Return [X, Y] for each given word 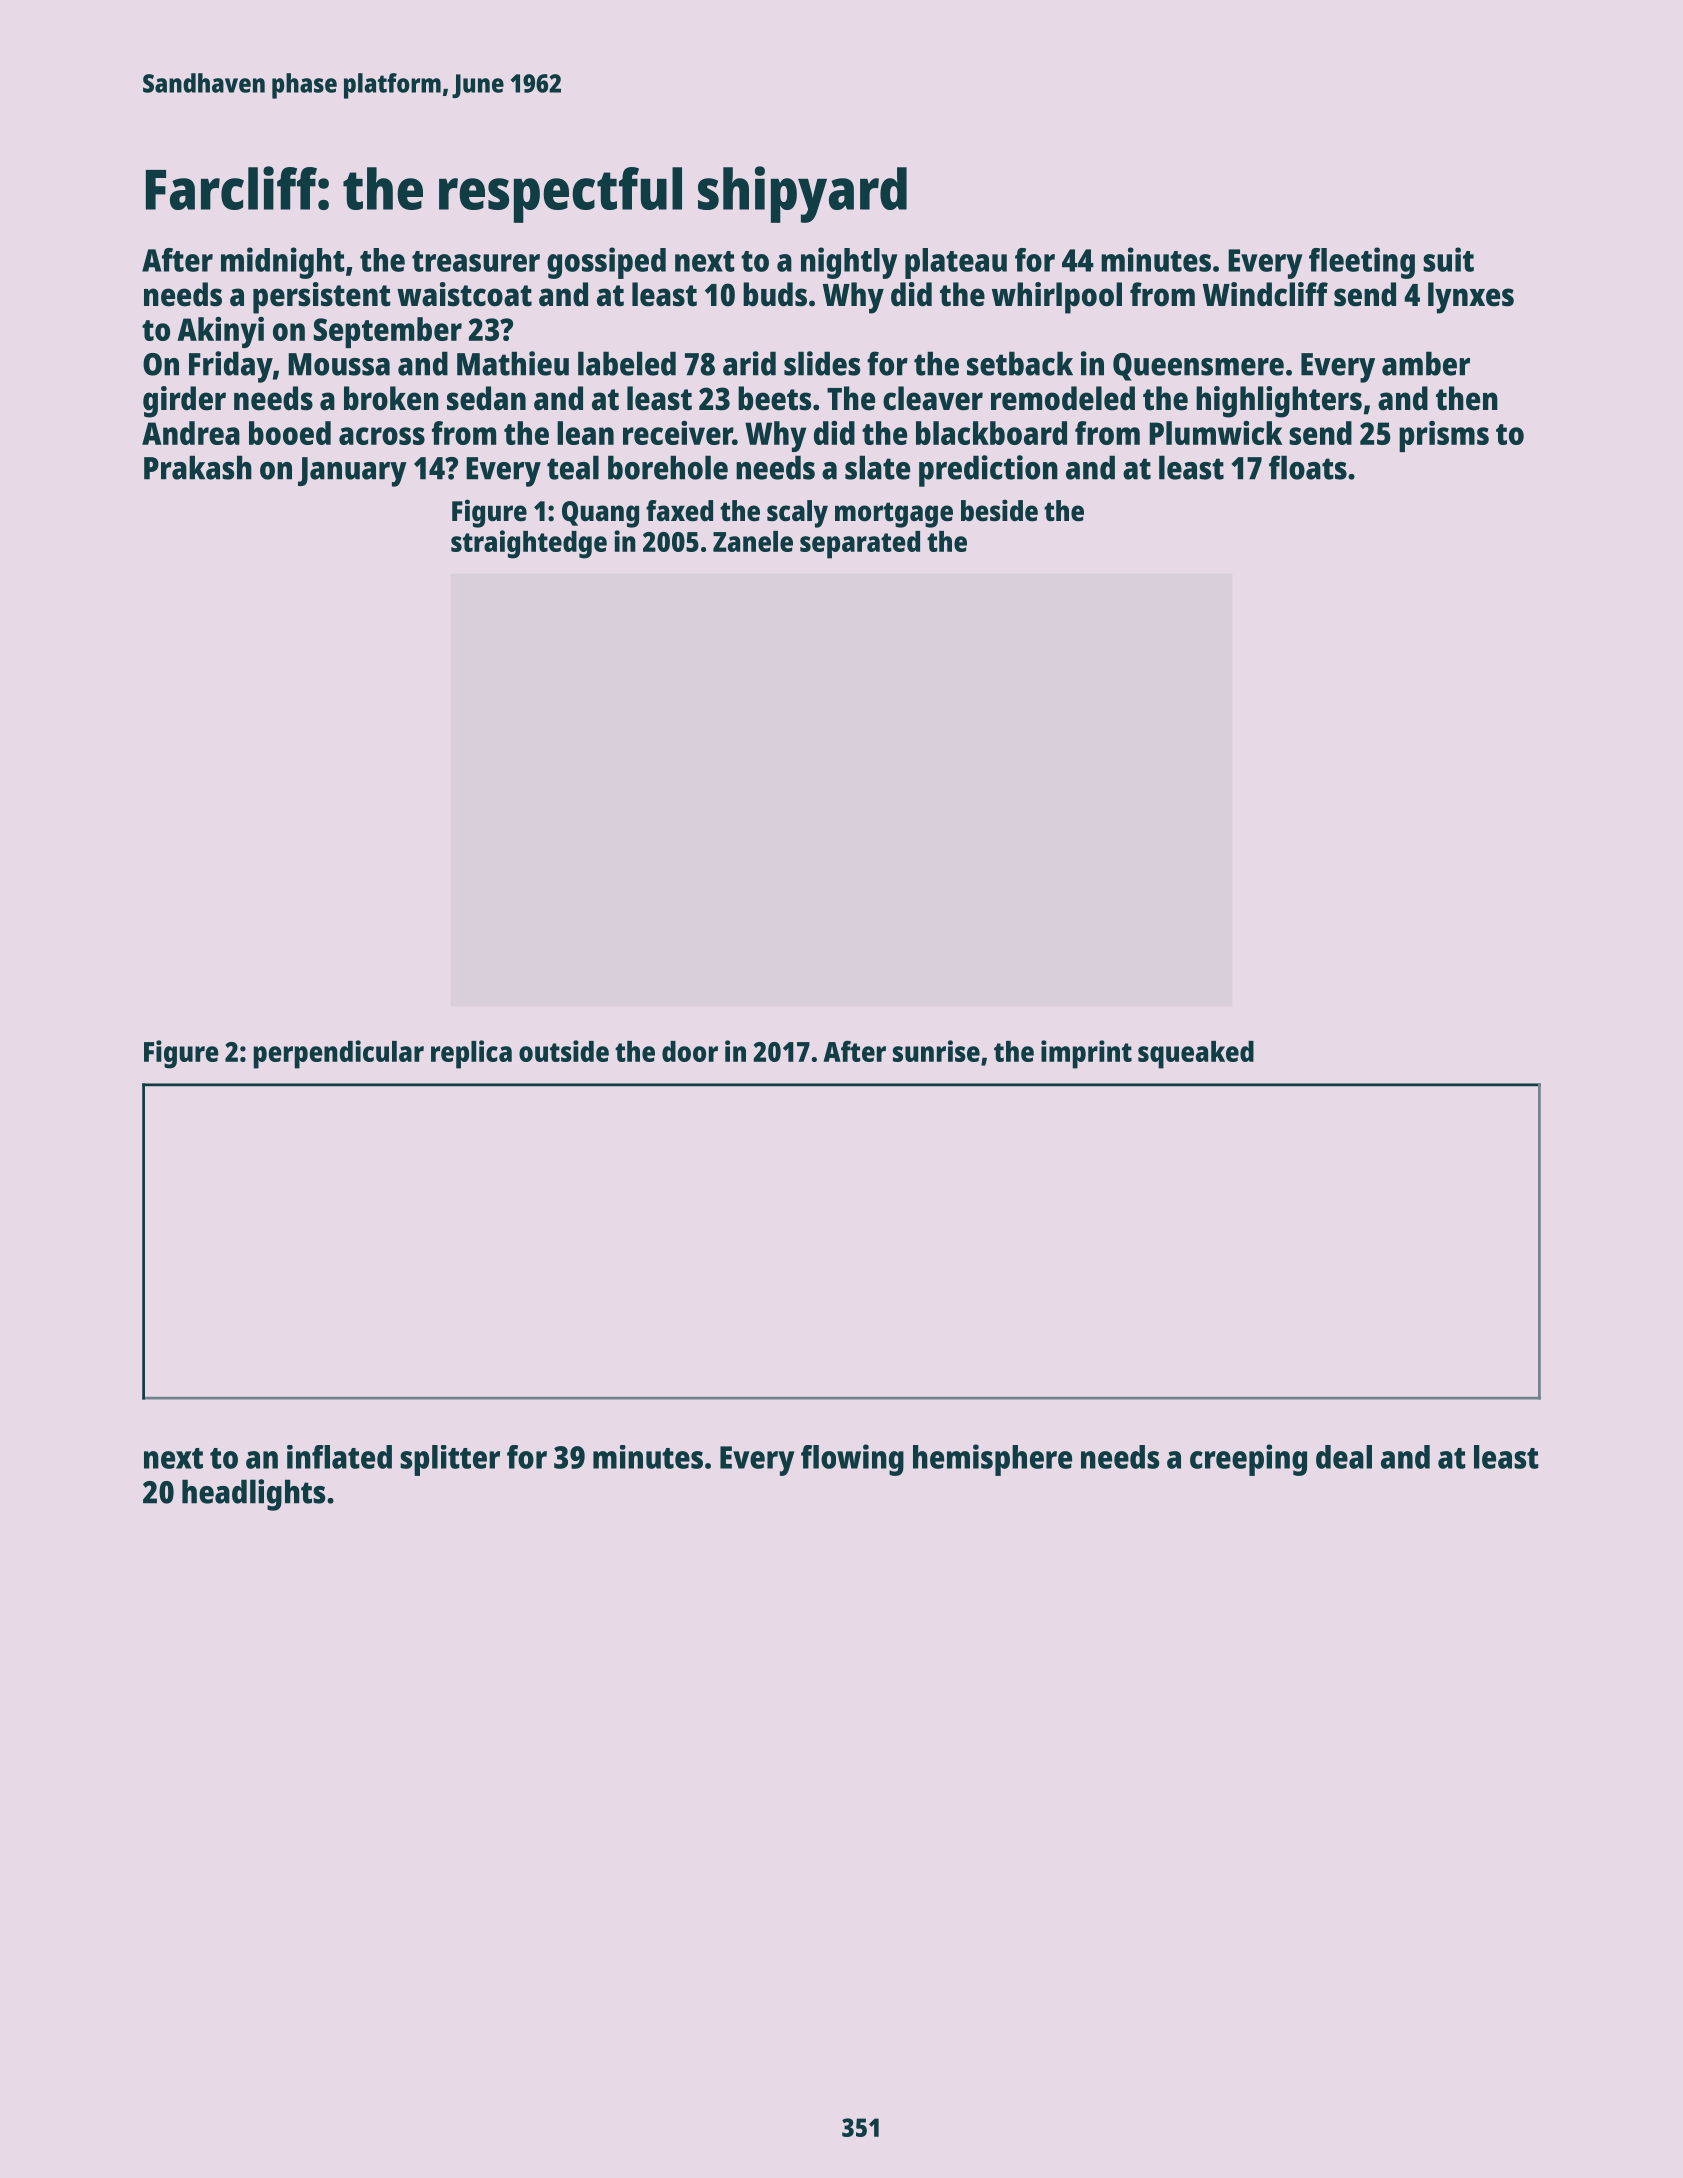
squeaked [1196, 1055]
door [690, 1051]
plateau [956, 263]
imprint [1086, 1054]
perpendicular [339, 1054]
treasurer [476, 261]
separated [860, 545]
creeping [1248, 1460]
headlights [253, 1495]
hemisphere [992, 1460]
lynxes [1471, 298]
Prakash [198, 467]
